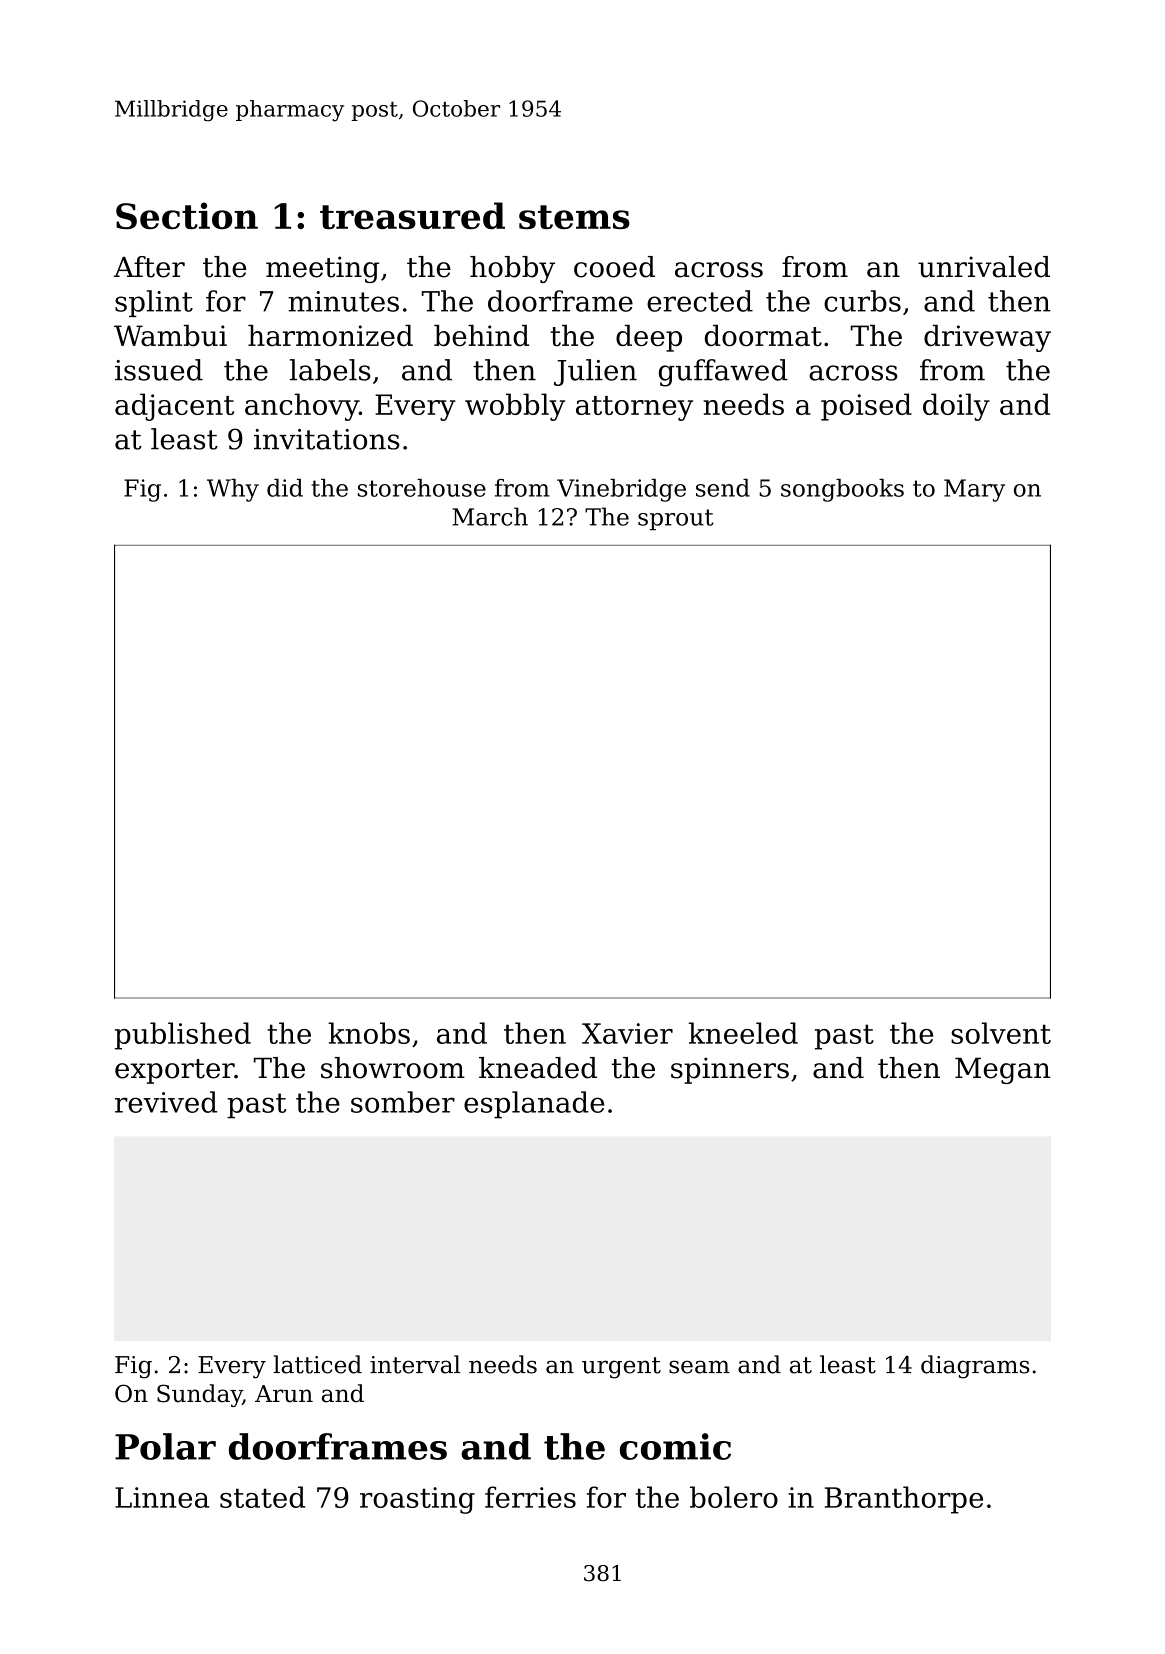 This screenshot has width=1165, height=1654. I want to click on treasured, so click(412, 215).
